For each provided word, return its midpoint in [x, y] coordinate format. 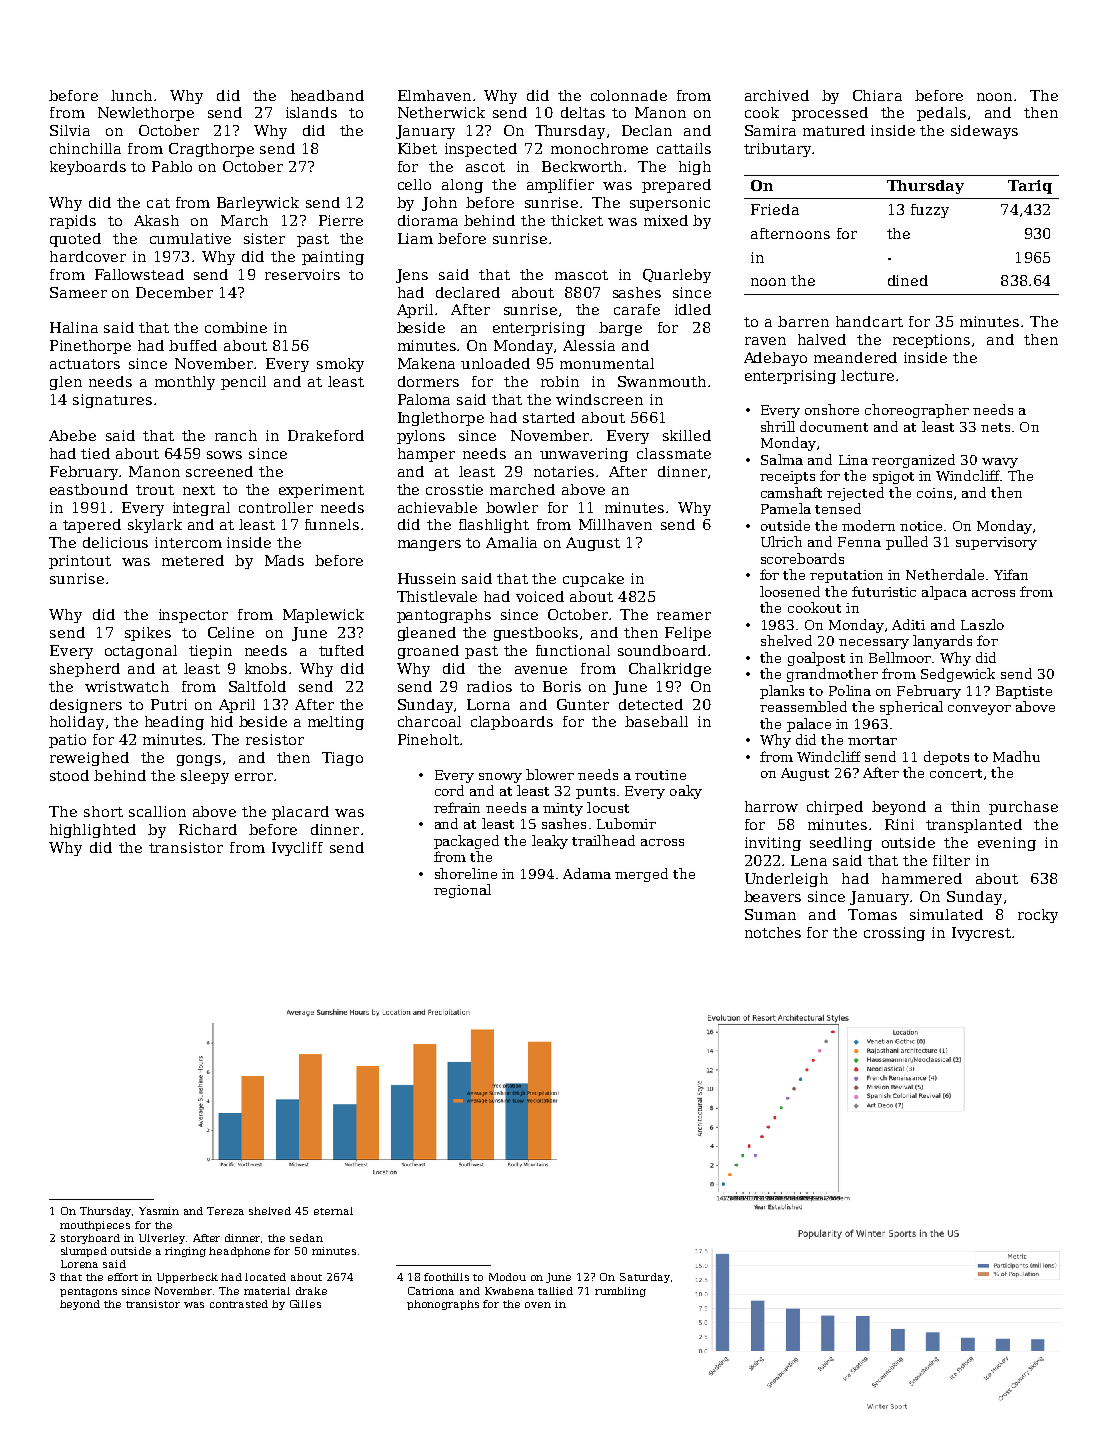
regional [462, 891]
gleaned [427, 634]
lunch [131, 95]
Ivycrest [981, 934]
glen [66, 383]
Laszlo [982, 624]
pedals [941, 114]
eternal [333, 1211]
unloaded [495, 363]
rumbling [620, 1292]
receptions [931, 341]
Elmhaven [434, 95]
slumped [84, 1252]
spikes [148, 634]
